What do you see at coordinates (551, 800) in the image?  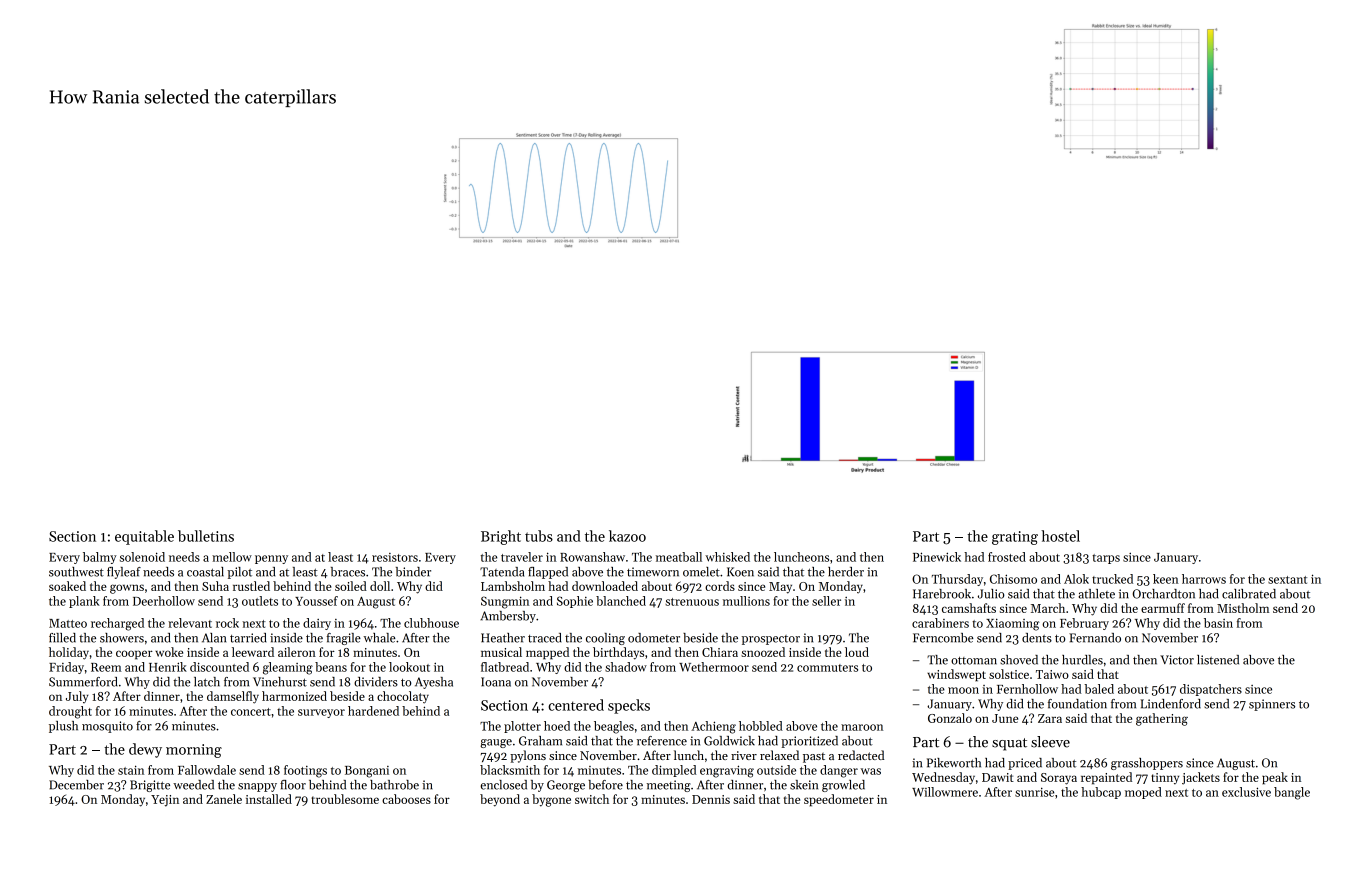 I see `bygone` at bounding box center [551, 800].
